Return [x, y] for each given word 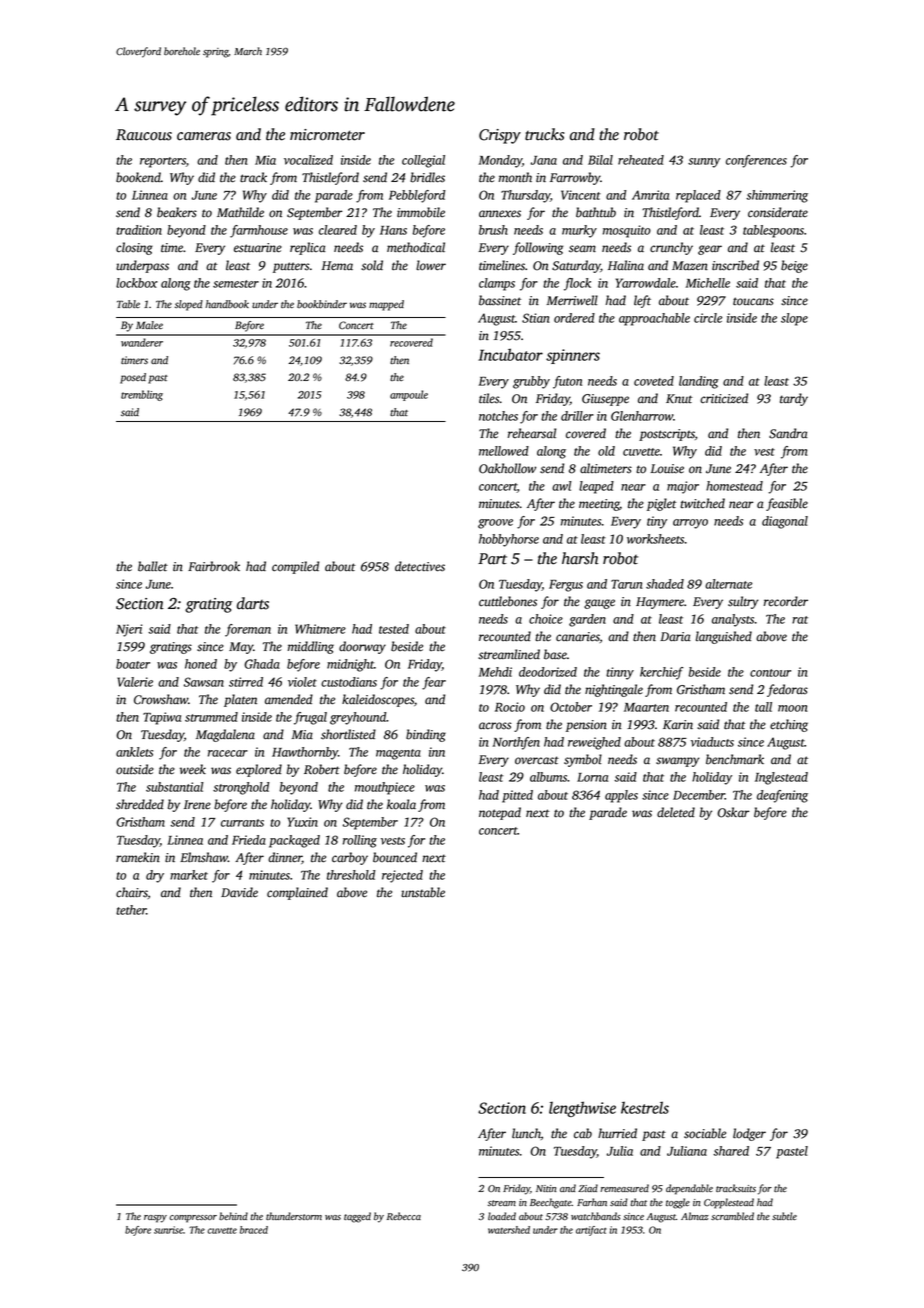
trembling [142, 395]
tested [394, 629]
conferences [756, 161]
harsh [580, 558]
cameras [204, 136]
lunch [526, 1133]
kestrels [645, 1107]
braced [254, 1230]
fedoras [787, 690]
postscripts [667, 435]
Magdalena [225, 735]
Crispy [500, 136]
